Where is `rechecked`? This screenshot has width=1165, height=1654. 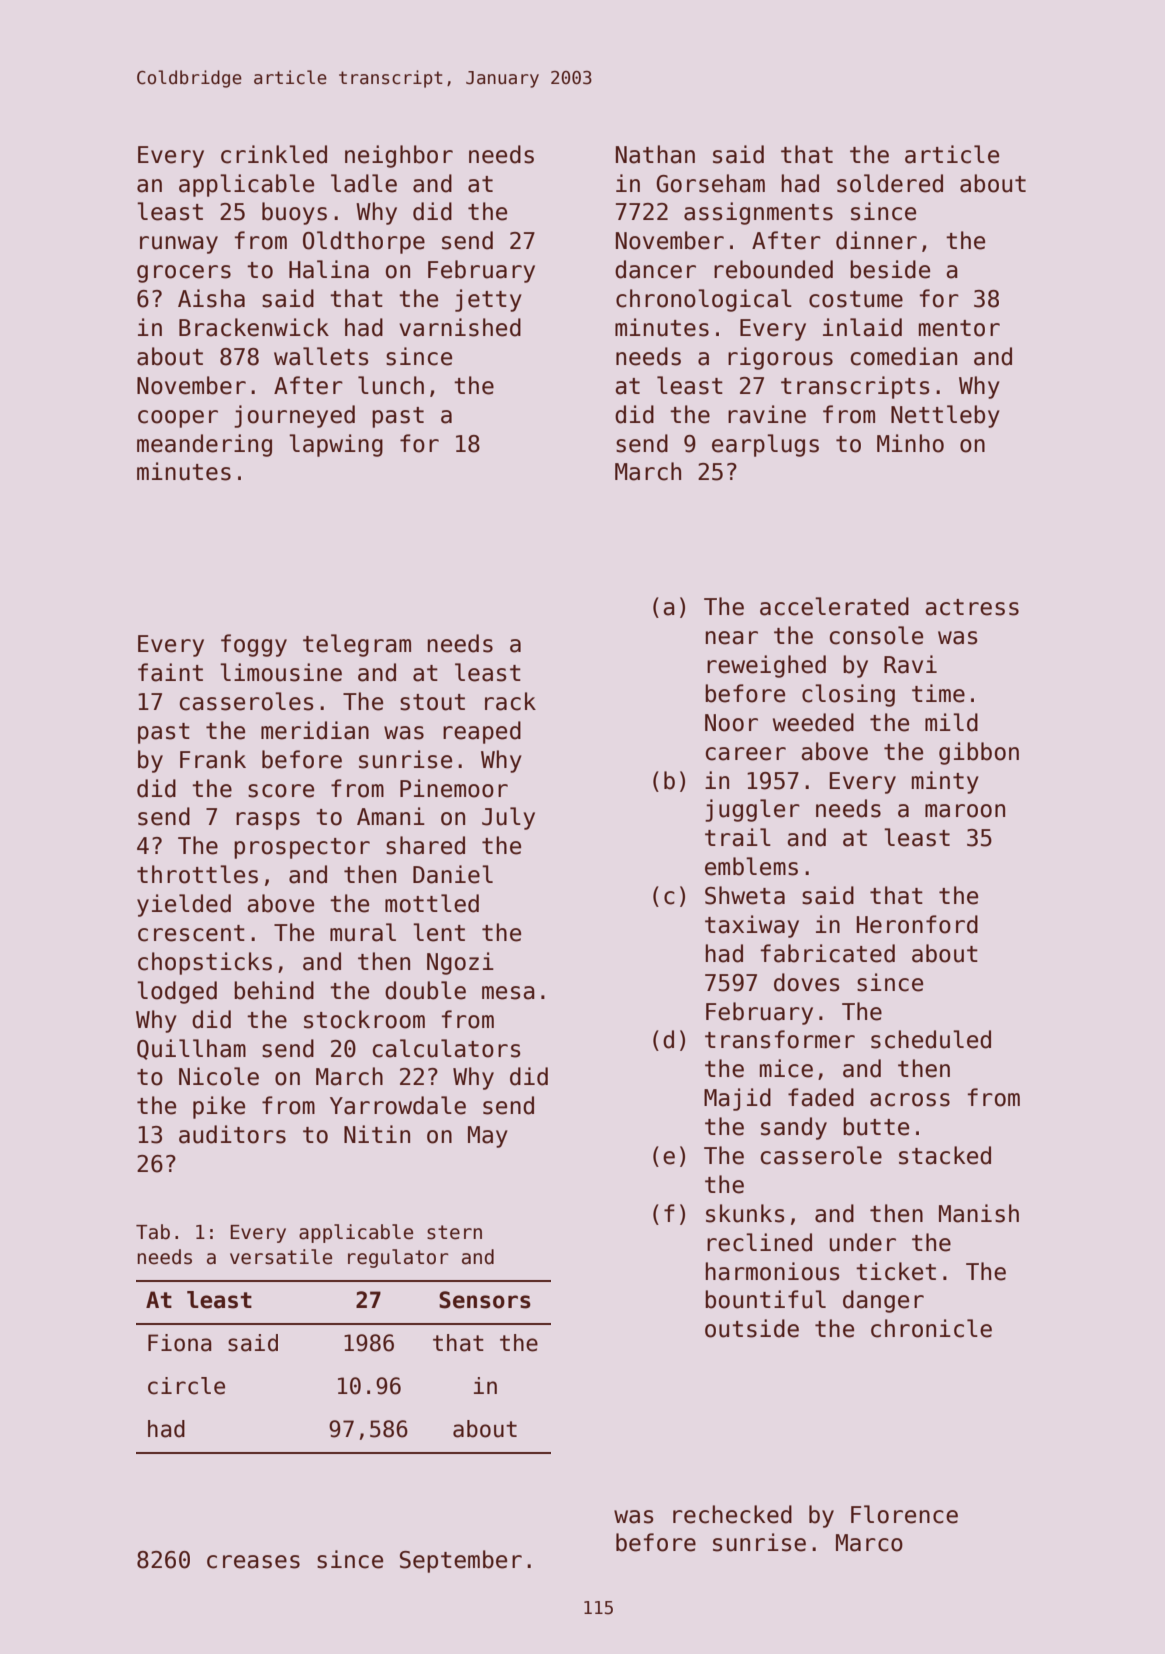 rechecked is located at coordinates (732, 1514).
